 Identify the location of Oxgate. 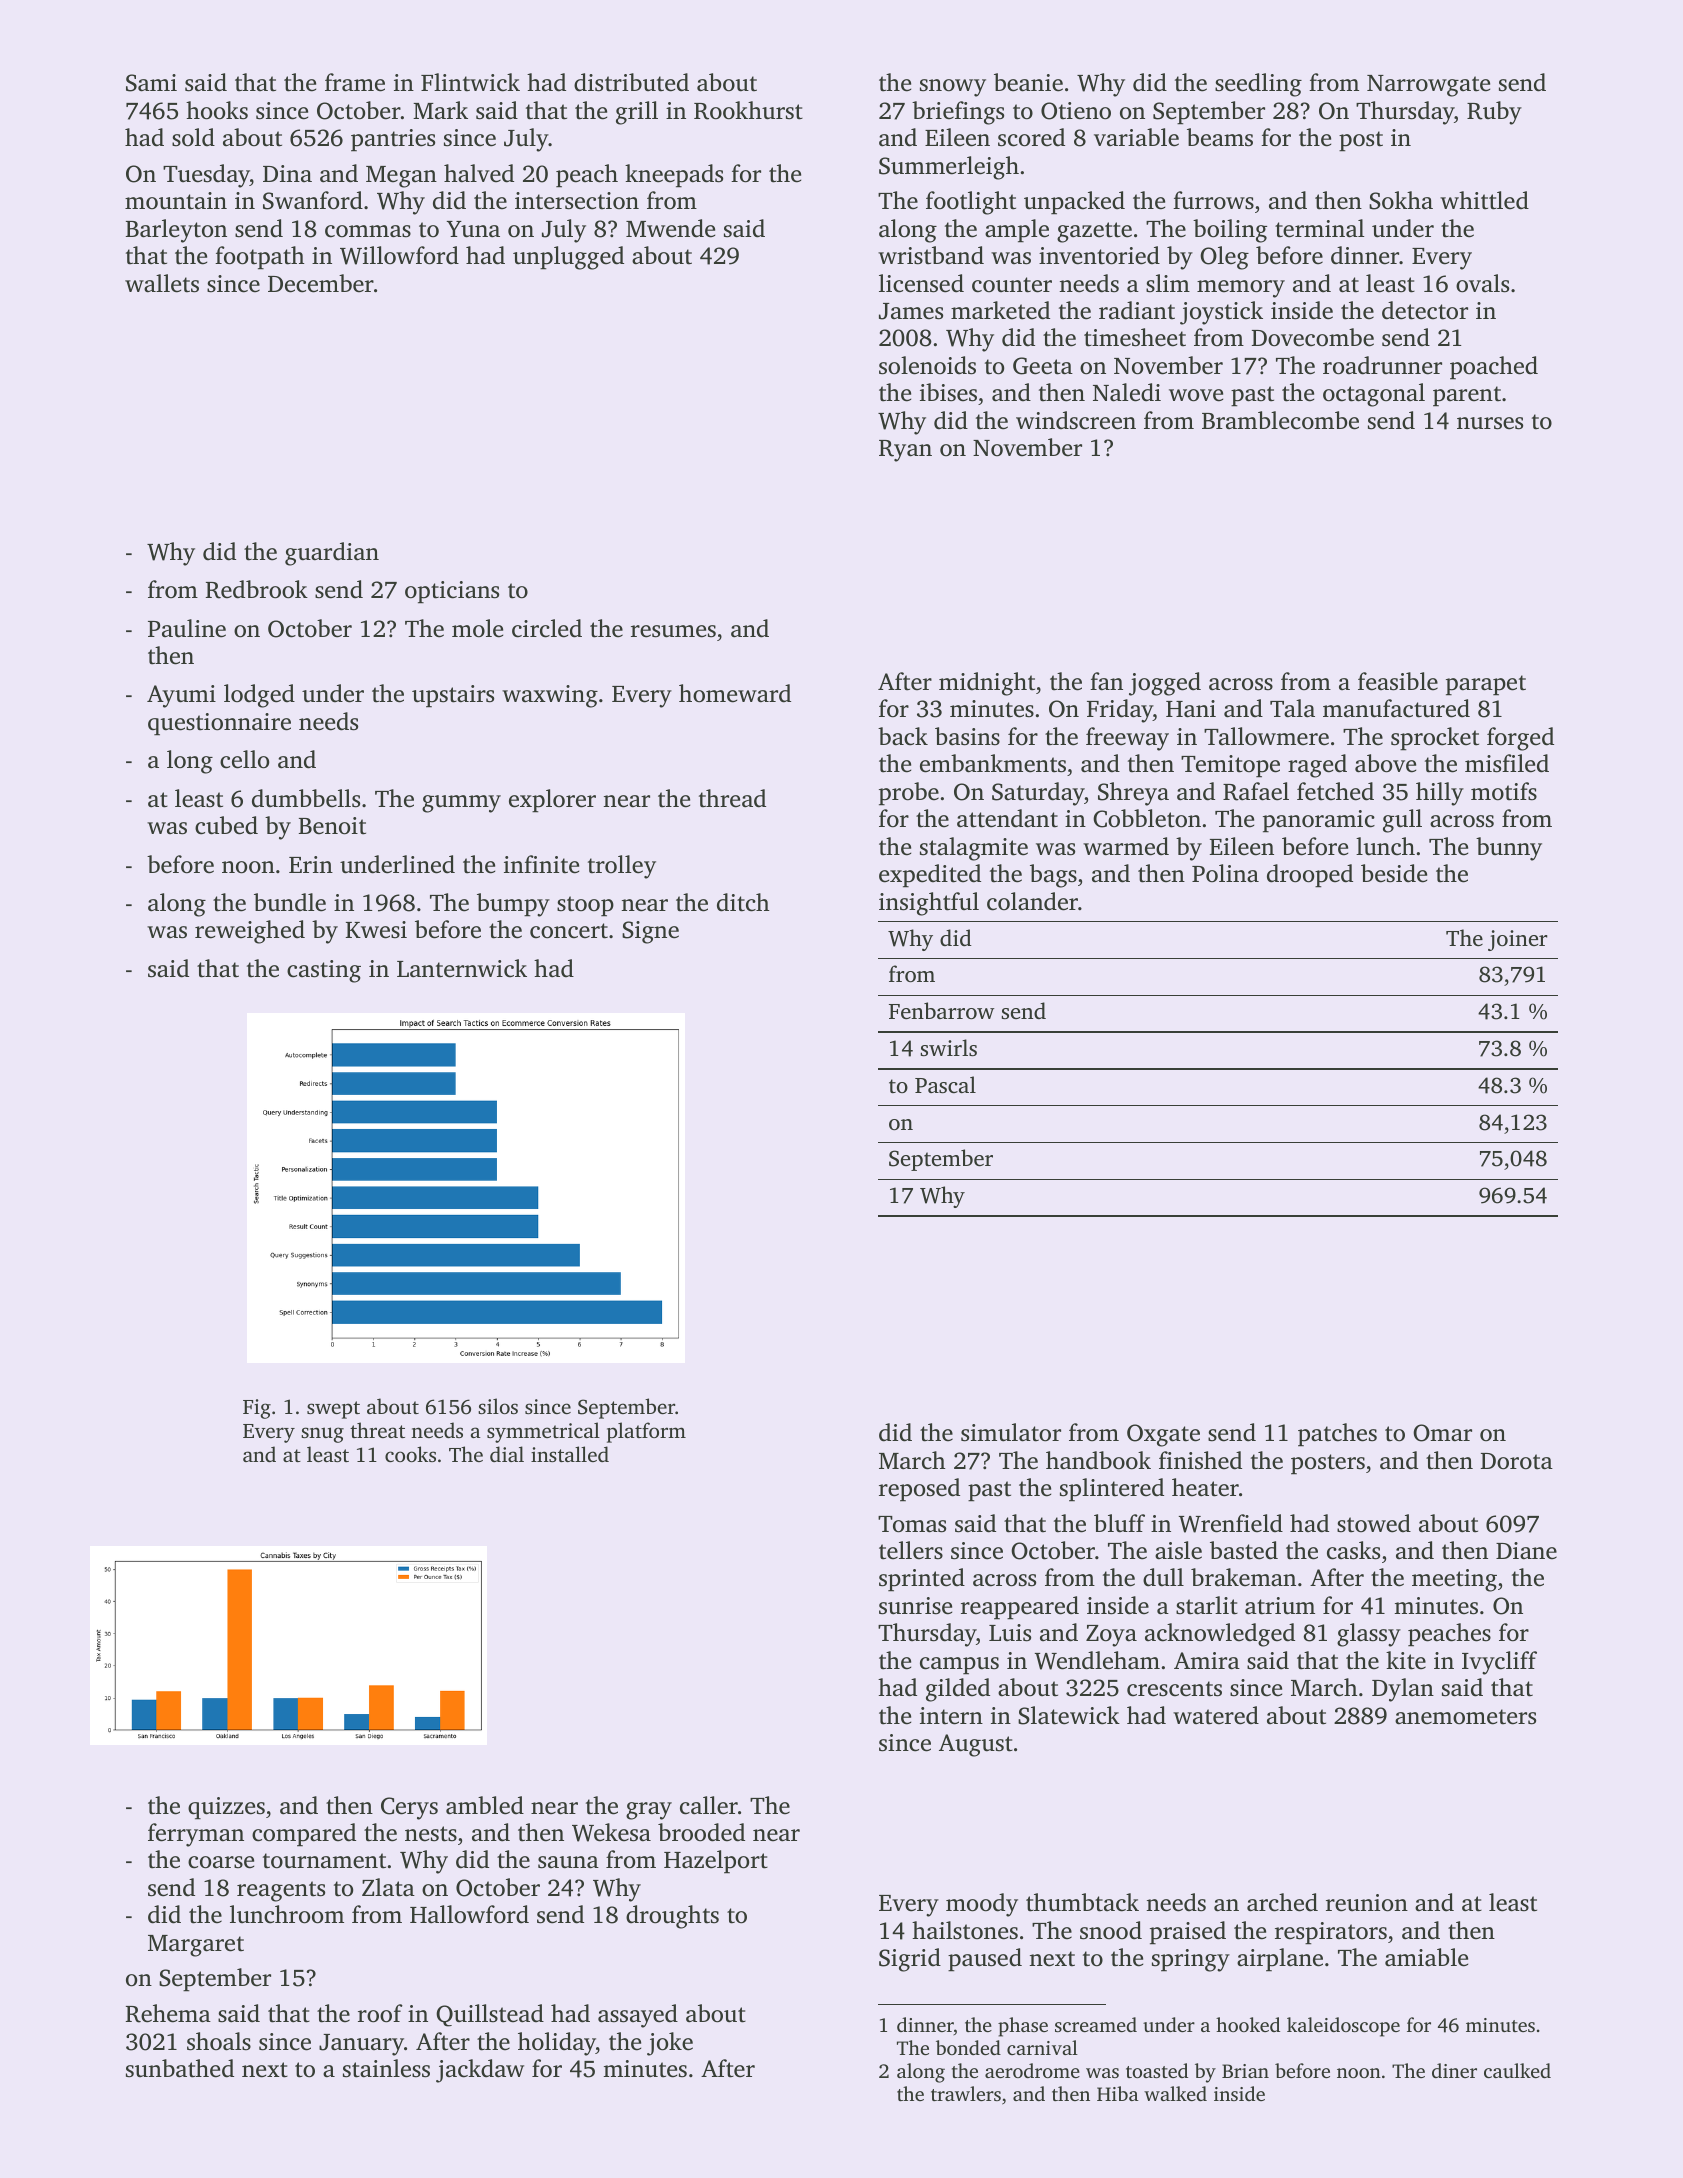
(1163, 1435).
